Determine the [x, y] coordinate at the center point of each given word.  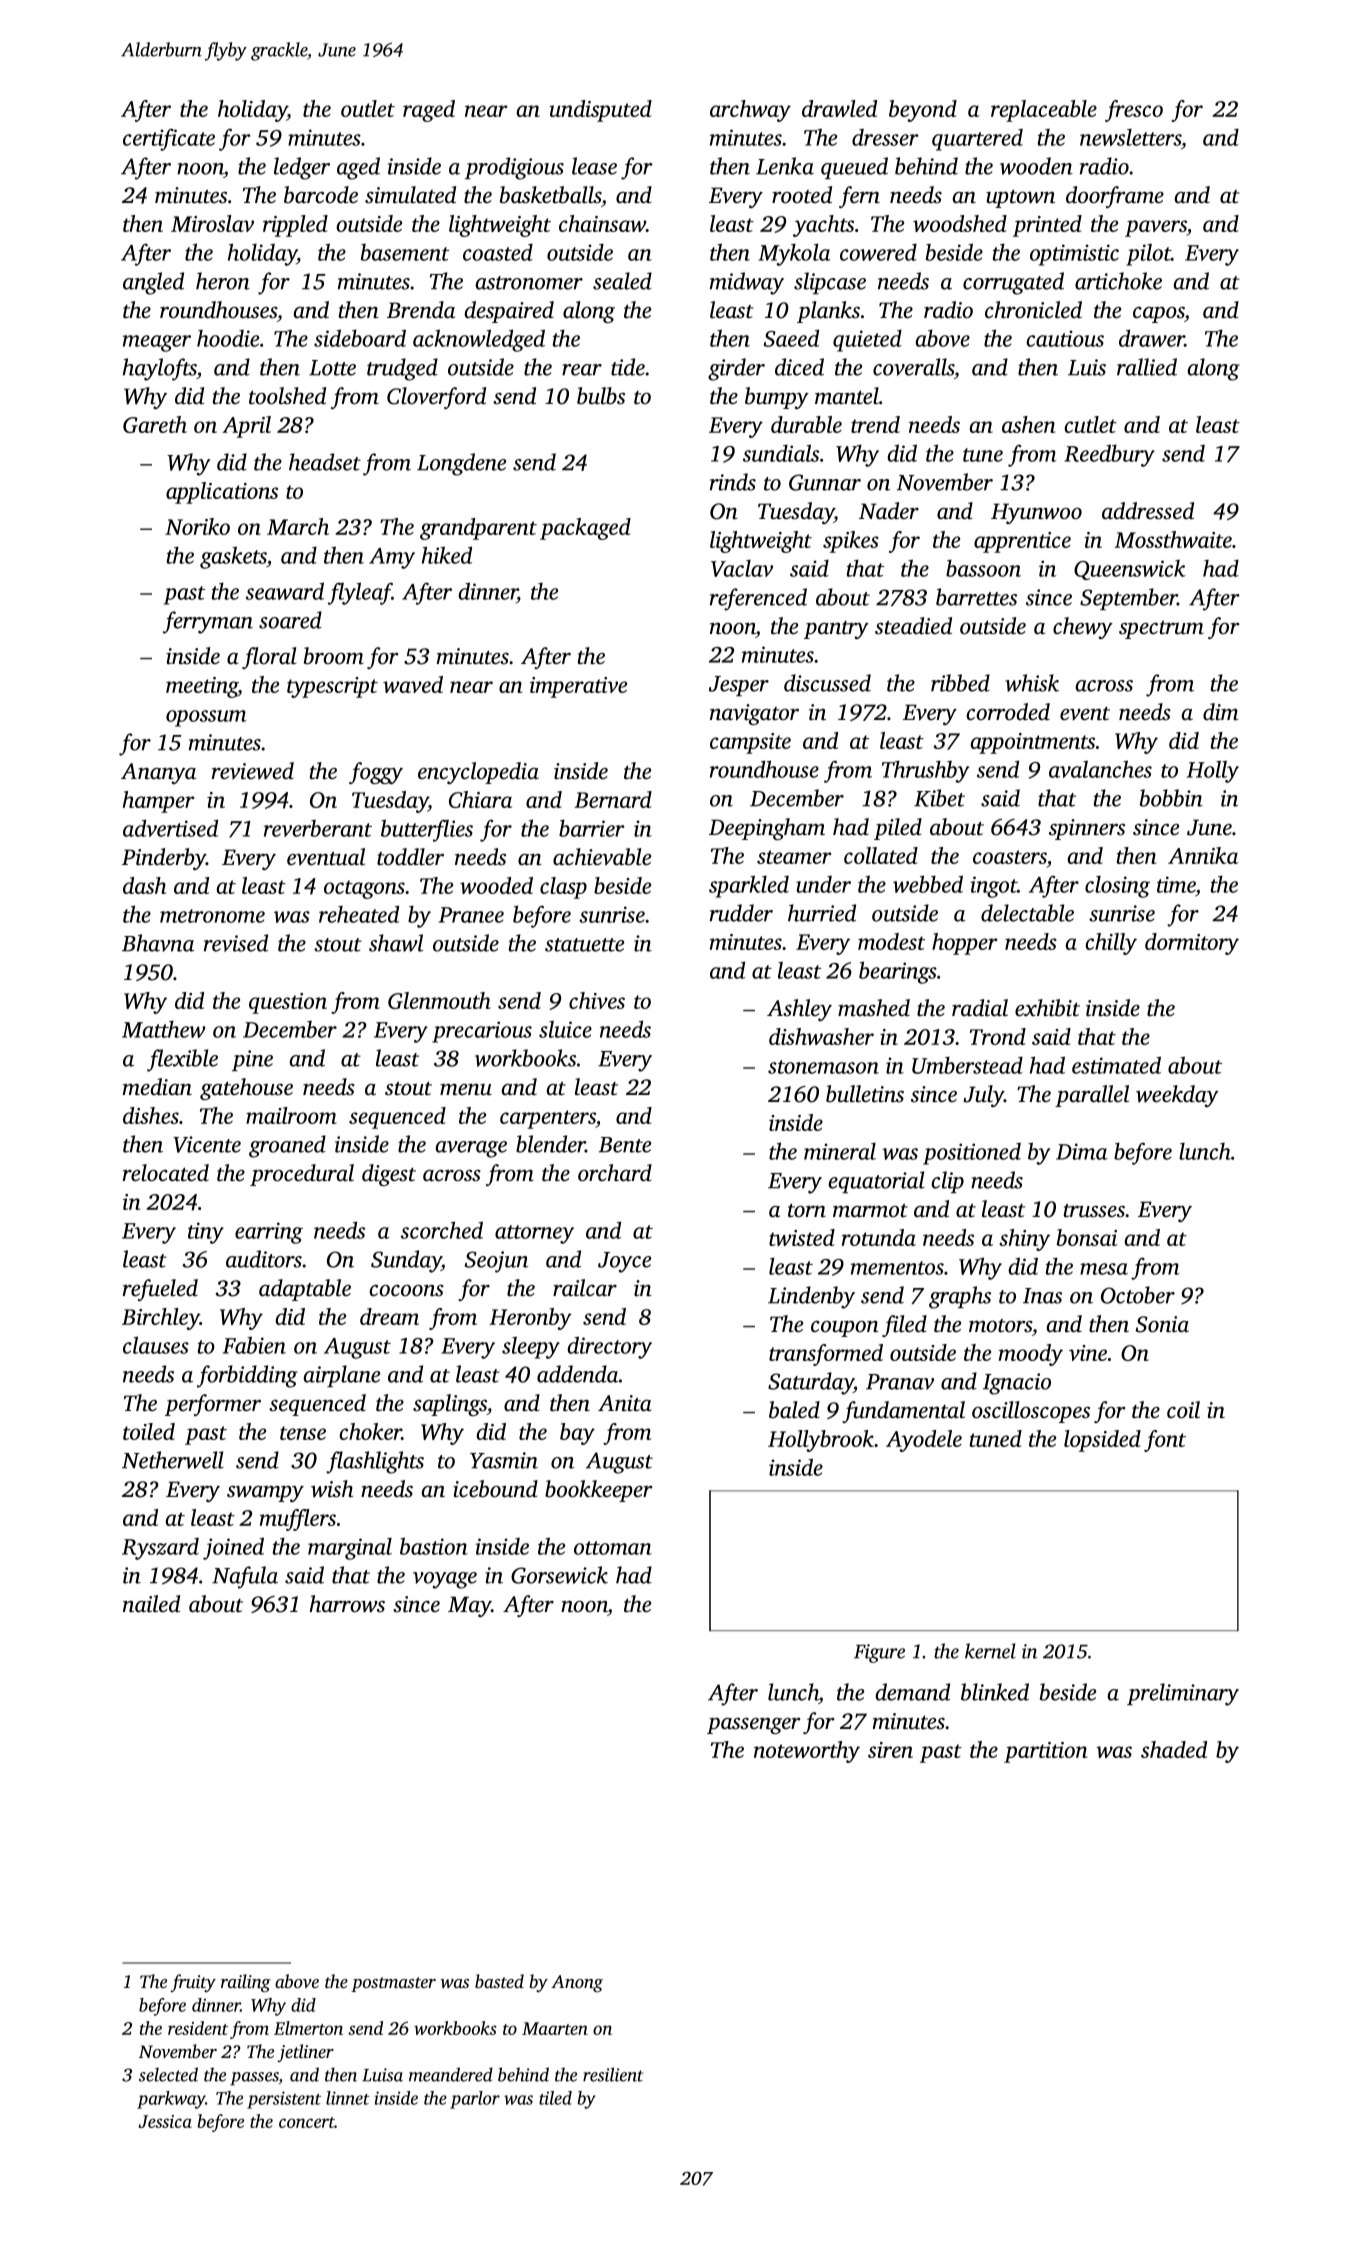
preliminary [1183, 1694]
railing [246, 1983]
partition [1045, 1752]
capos [1159, 314]
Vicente [207, 1144]
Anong [577, 1983]
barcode [321, 195]
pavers [1156, 228]
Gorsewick [559, 1575]
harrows [347, 1604]
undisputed [600, 111]
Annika [1203, 855]
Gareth [155, 424]
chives [597, 1000]
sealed [622, 281]
